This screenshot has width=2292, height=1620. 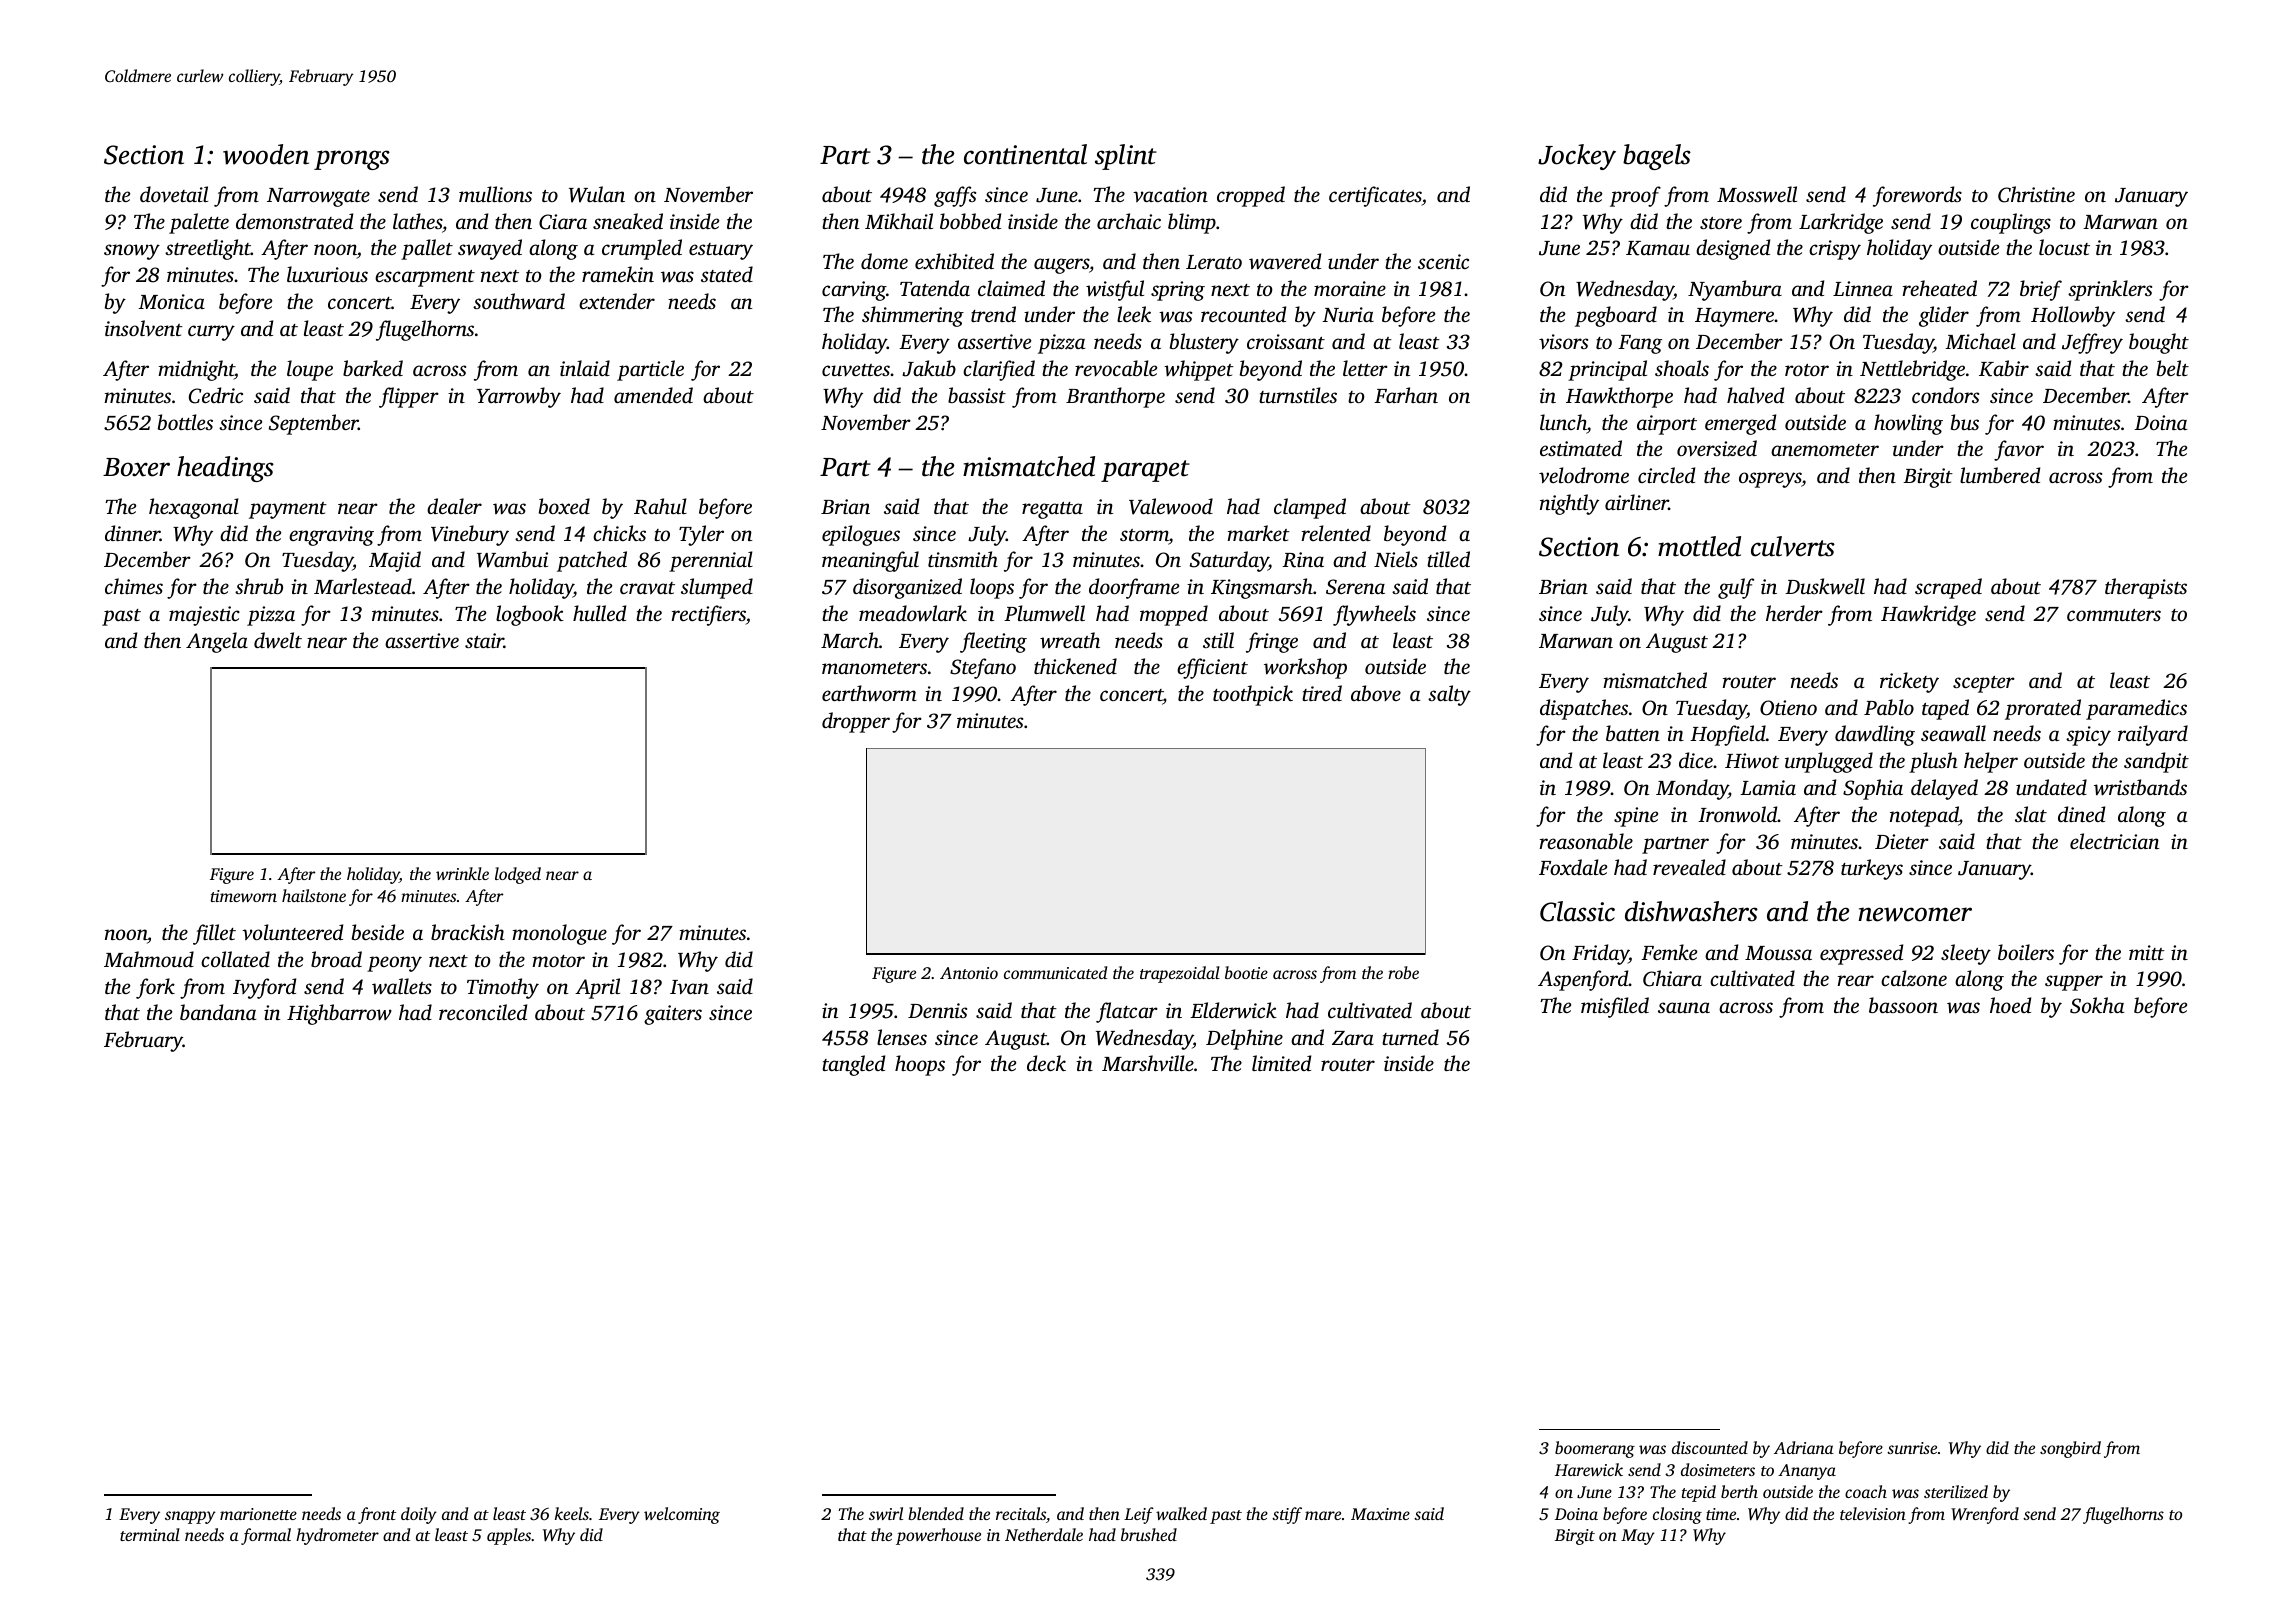 I want to click on boomerang, so click(x=1595, y=1449).
